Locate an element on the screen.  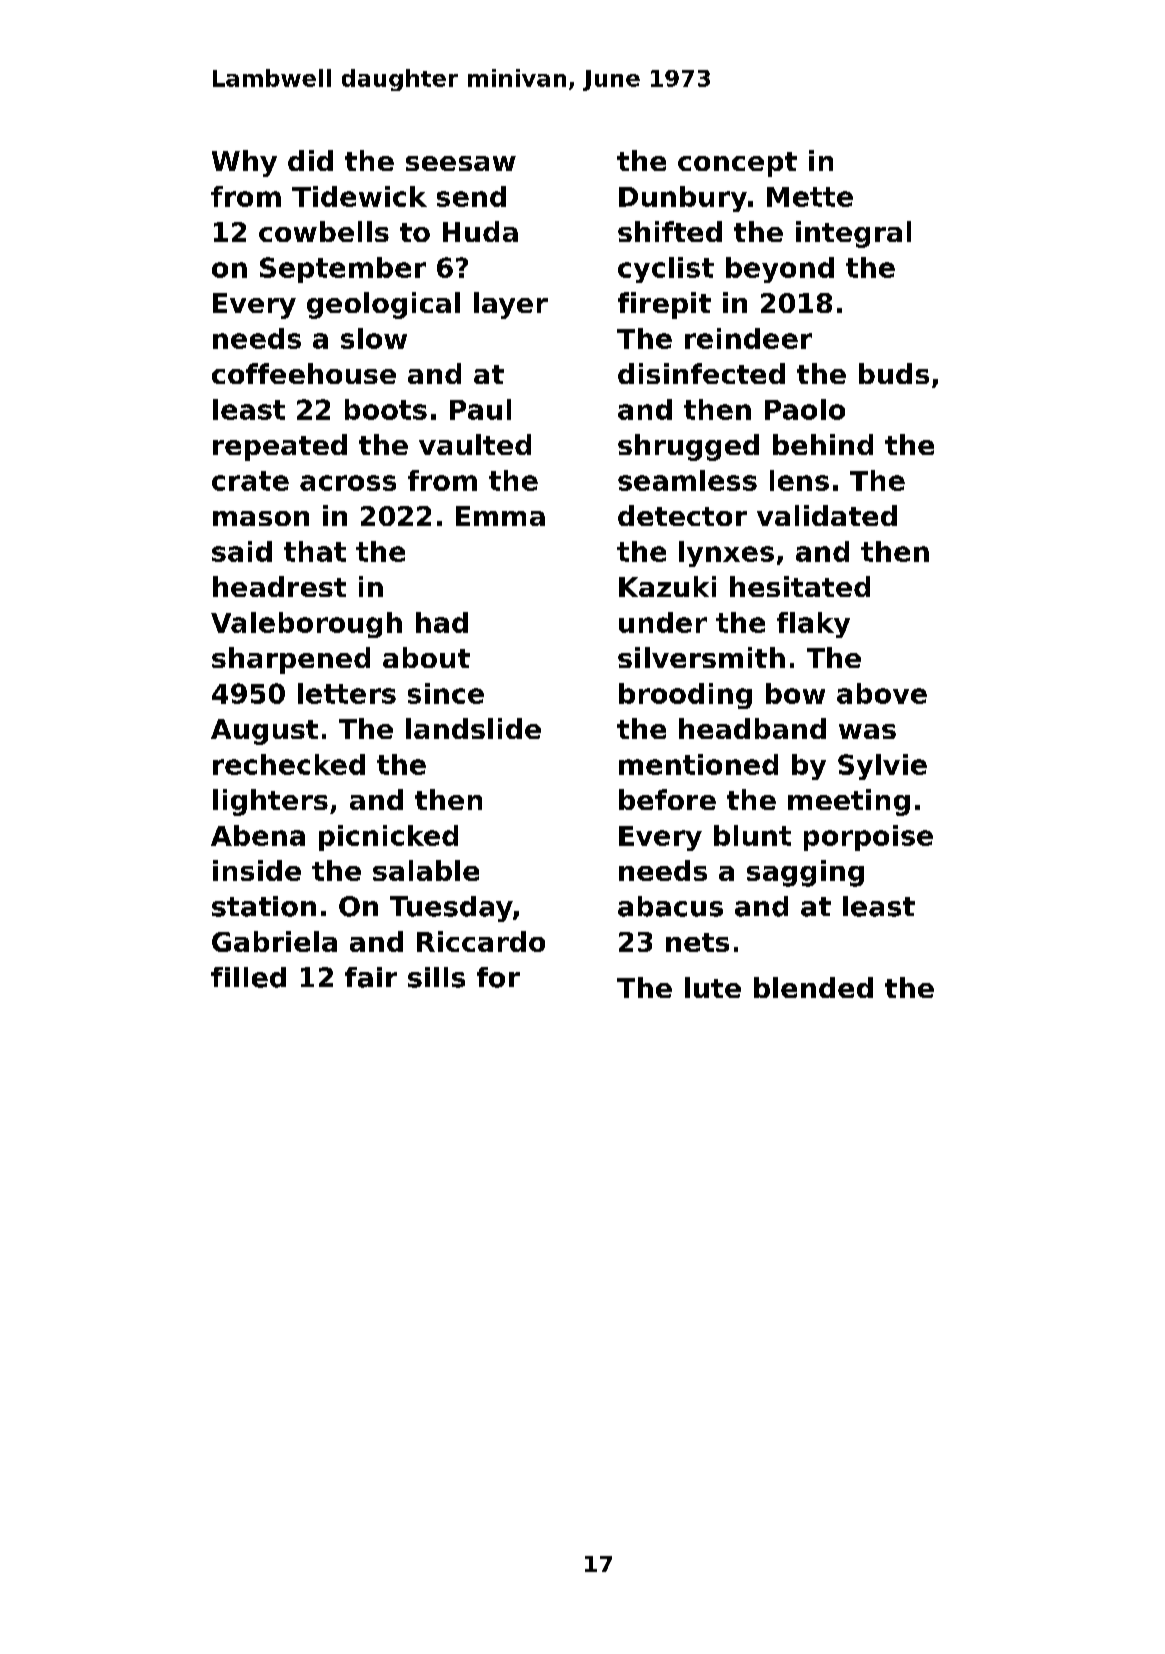
integral is located at coordinates (853, 234).
